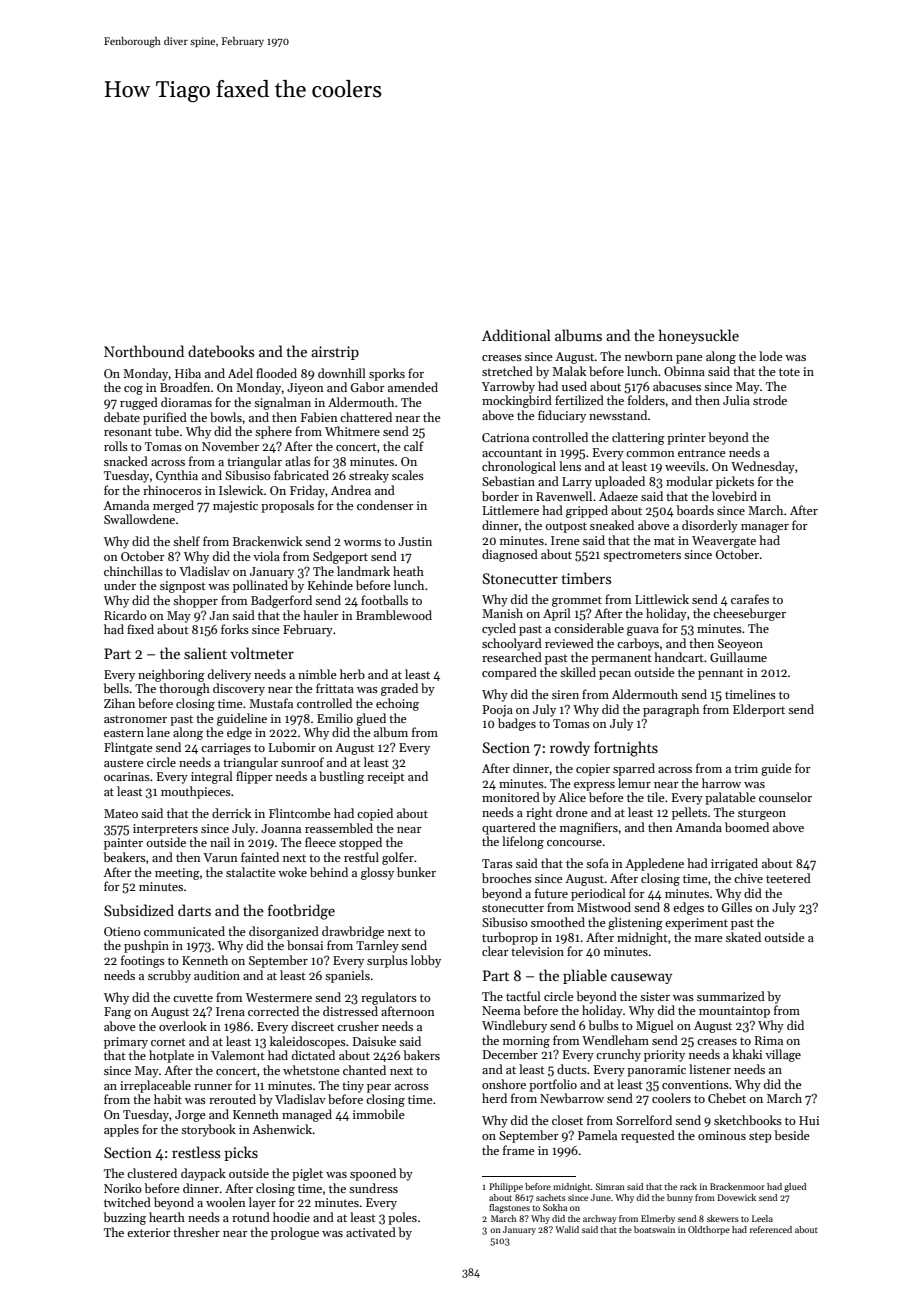 This page has width=924, height=1308. Describe the element at coordinates (282, 1129) in the page. I see `Ashenwick` at that location.
